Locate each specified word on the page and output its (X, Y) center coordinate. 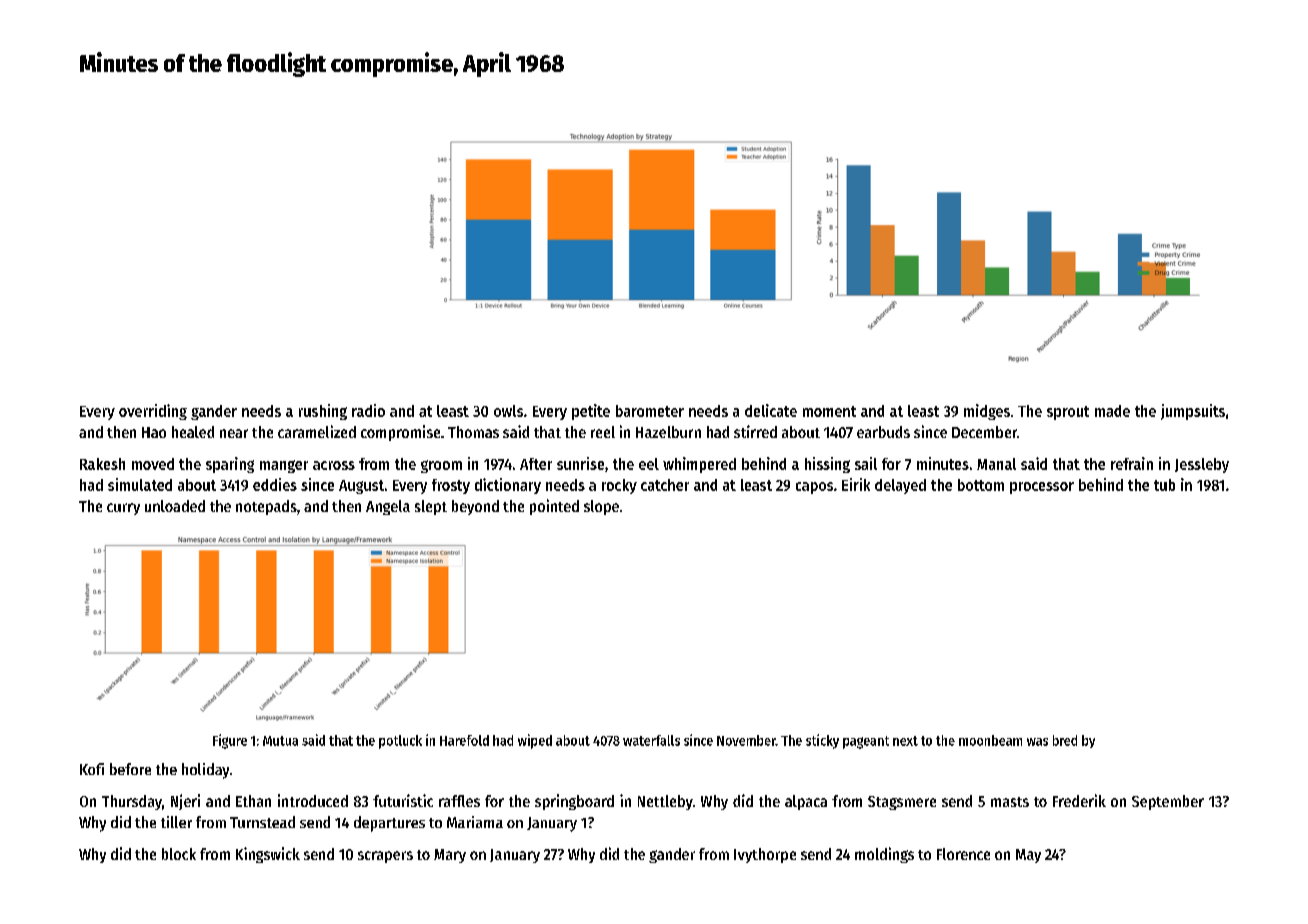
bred (1065, 740)
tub (1164, 485)
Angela (388, 507)
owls (508, 411)
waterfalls (651, 740)
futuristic (403, 800)
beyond (475, 507)
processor (1042, 488)
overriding (153, 412)
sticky (822, 741)
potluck (400, 742)
